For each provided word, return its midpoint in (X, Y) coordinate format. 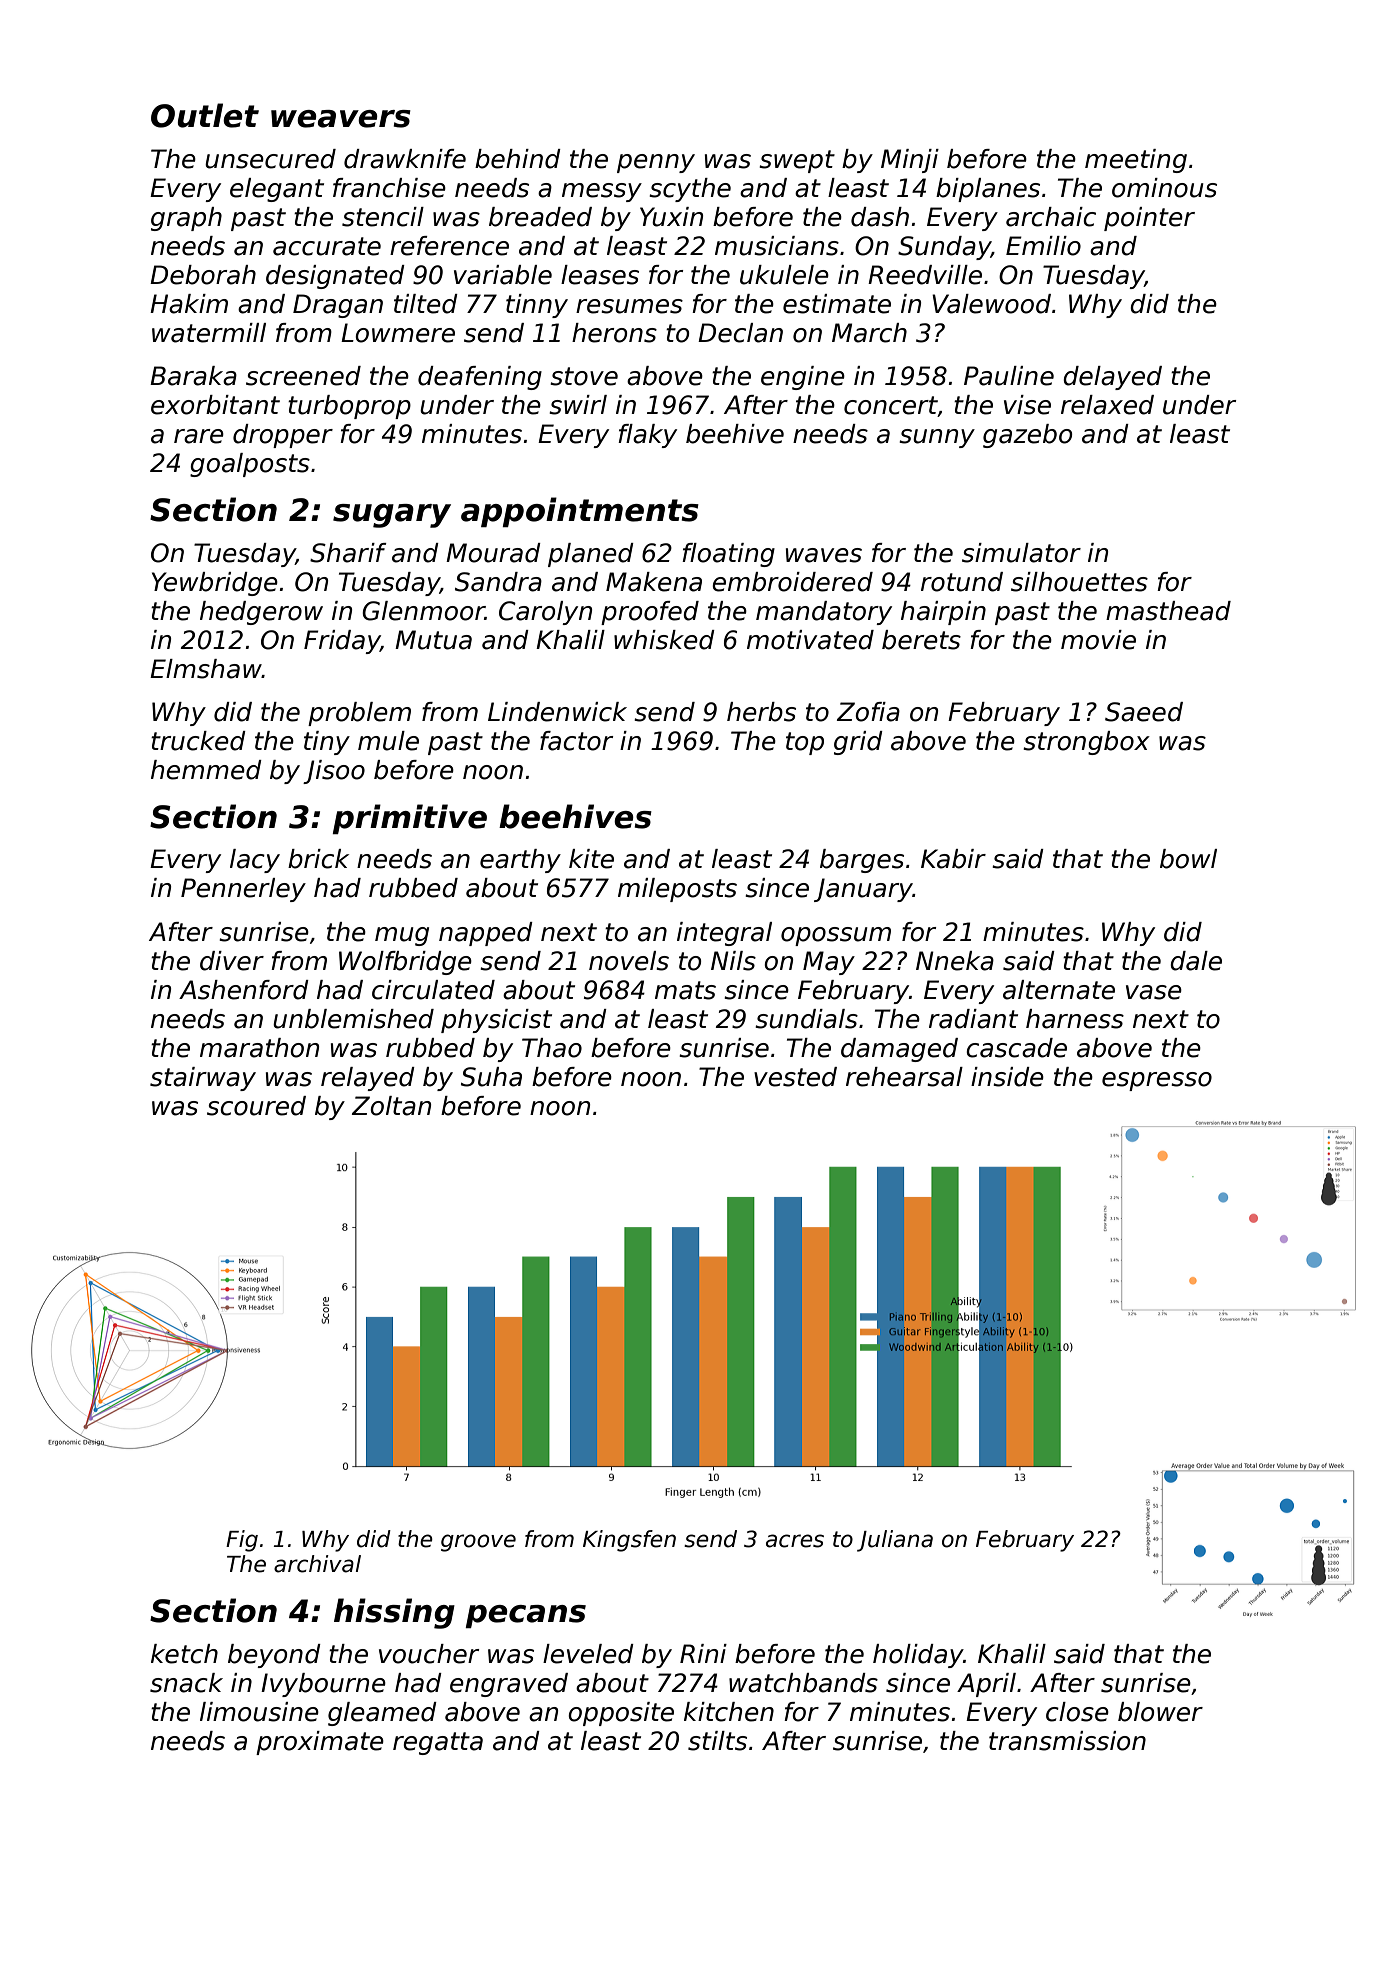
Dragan (338, 306)
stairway (203, 1079)
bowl (1188, 859)
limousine (259, 1712)
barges (862, 861)
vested (795, 1077)
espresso (1157, 1081)
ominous (1164, 188)
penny (656, 163)
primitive (409, 819)
